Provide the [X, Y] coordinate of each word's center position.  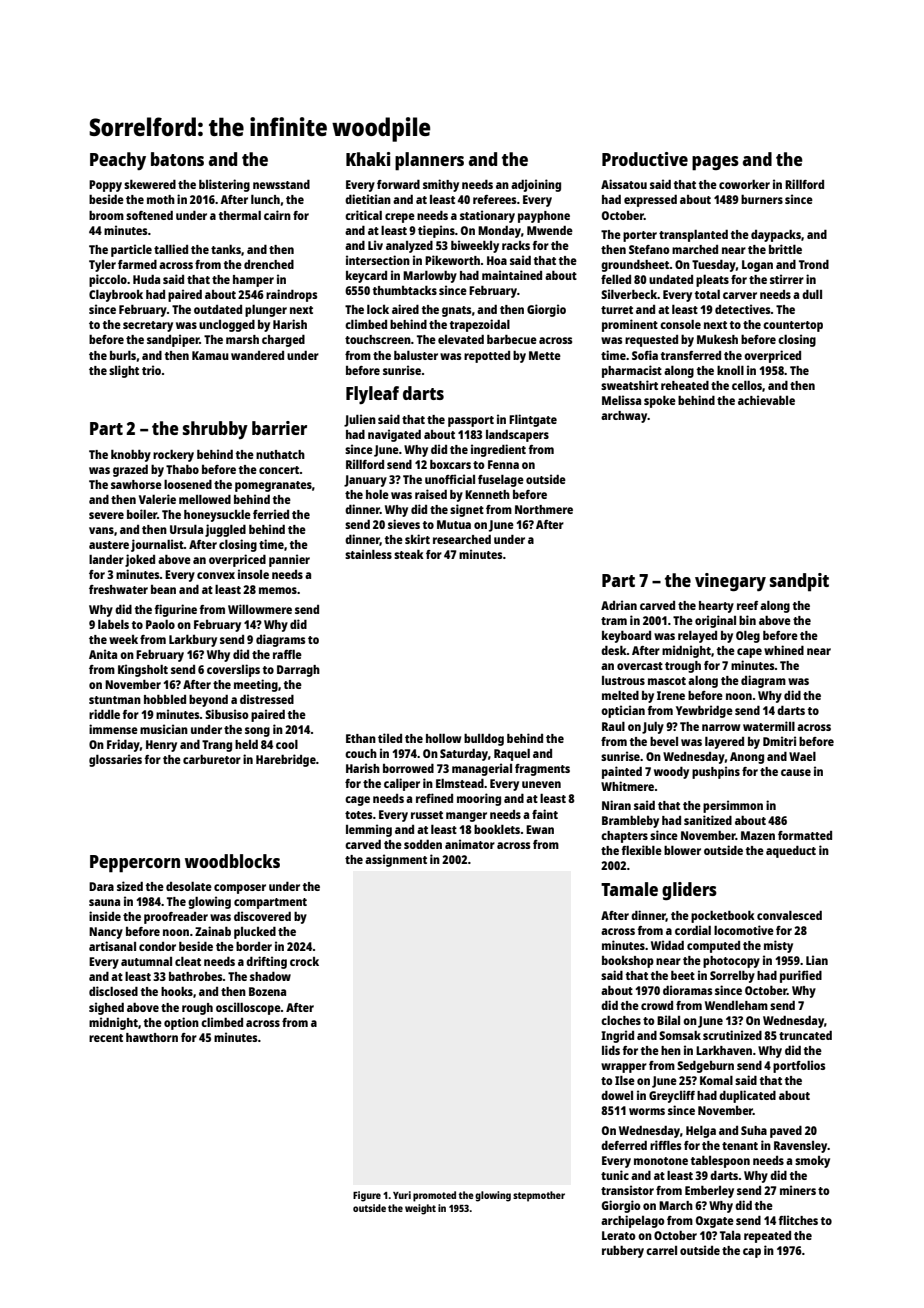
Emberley [709, 1192]
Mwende [550, 230]
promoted [434, 1196]
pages [715, 163]
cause [796, 772]
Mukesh [717, 339]
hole [377, 494]
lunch [265, 199]
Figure [367, 1196]
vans [101, 530]
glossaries [115, 760]
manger [466, 817]
